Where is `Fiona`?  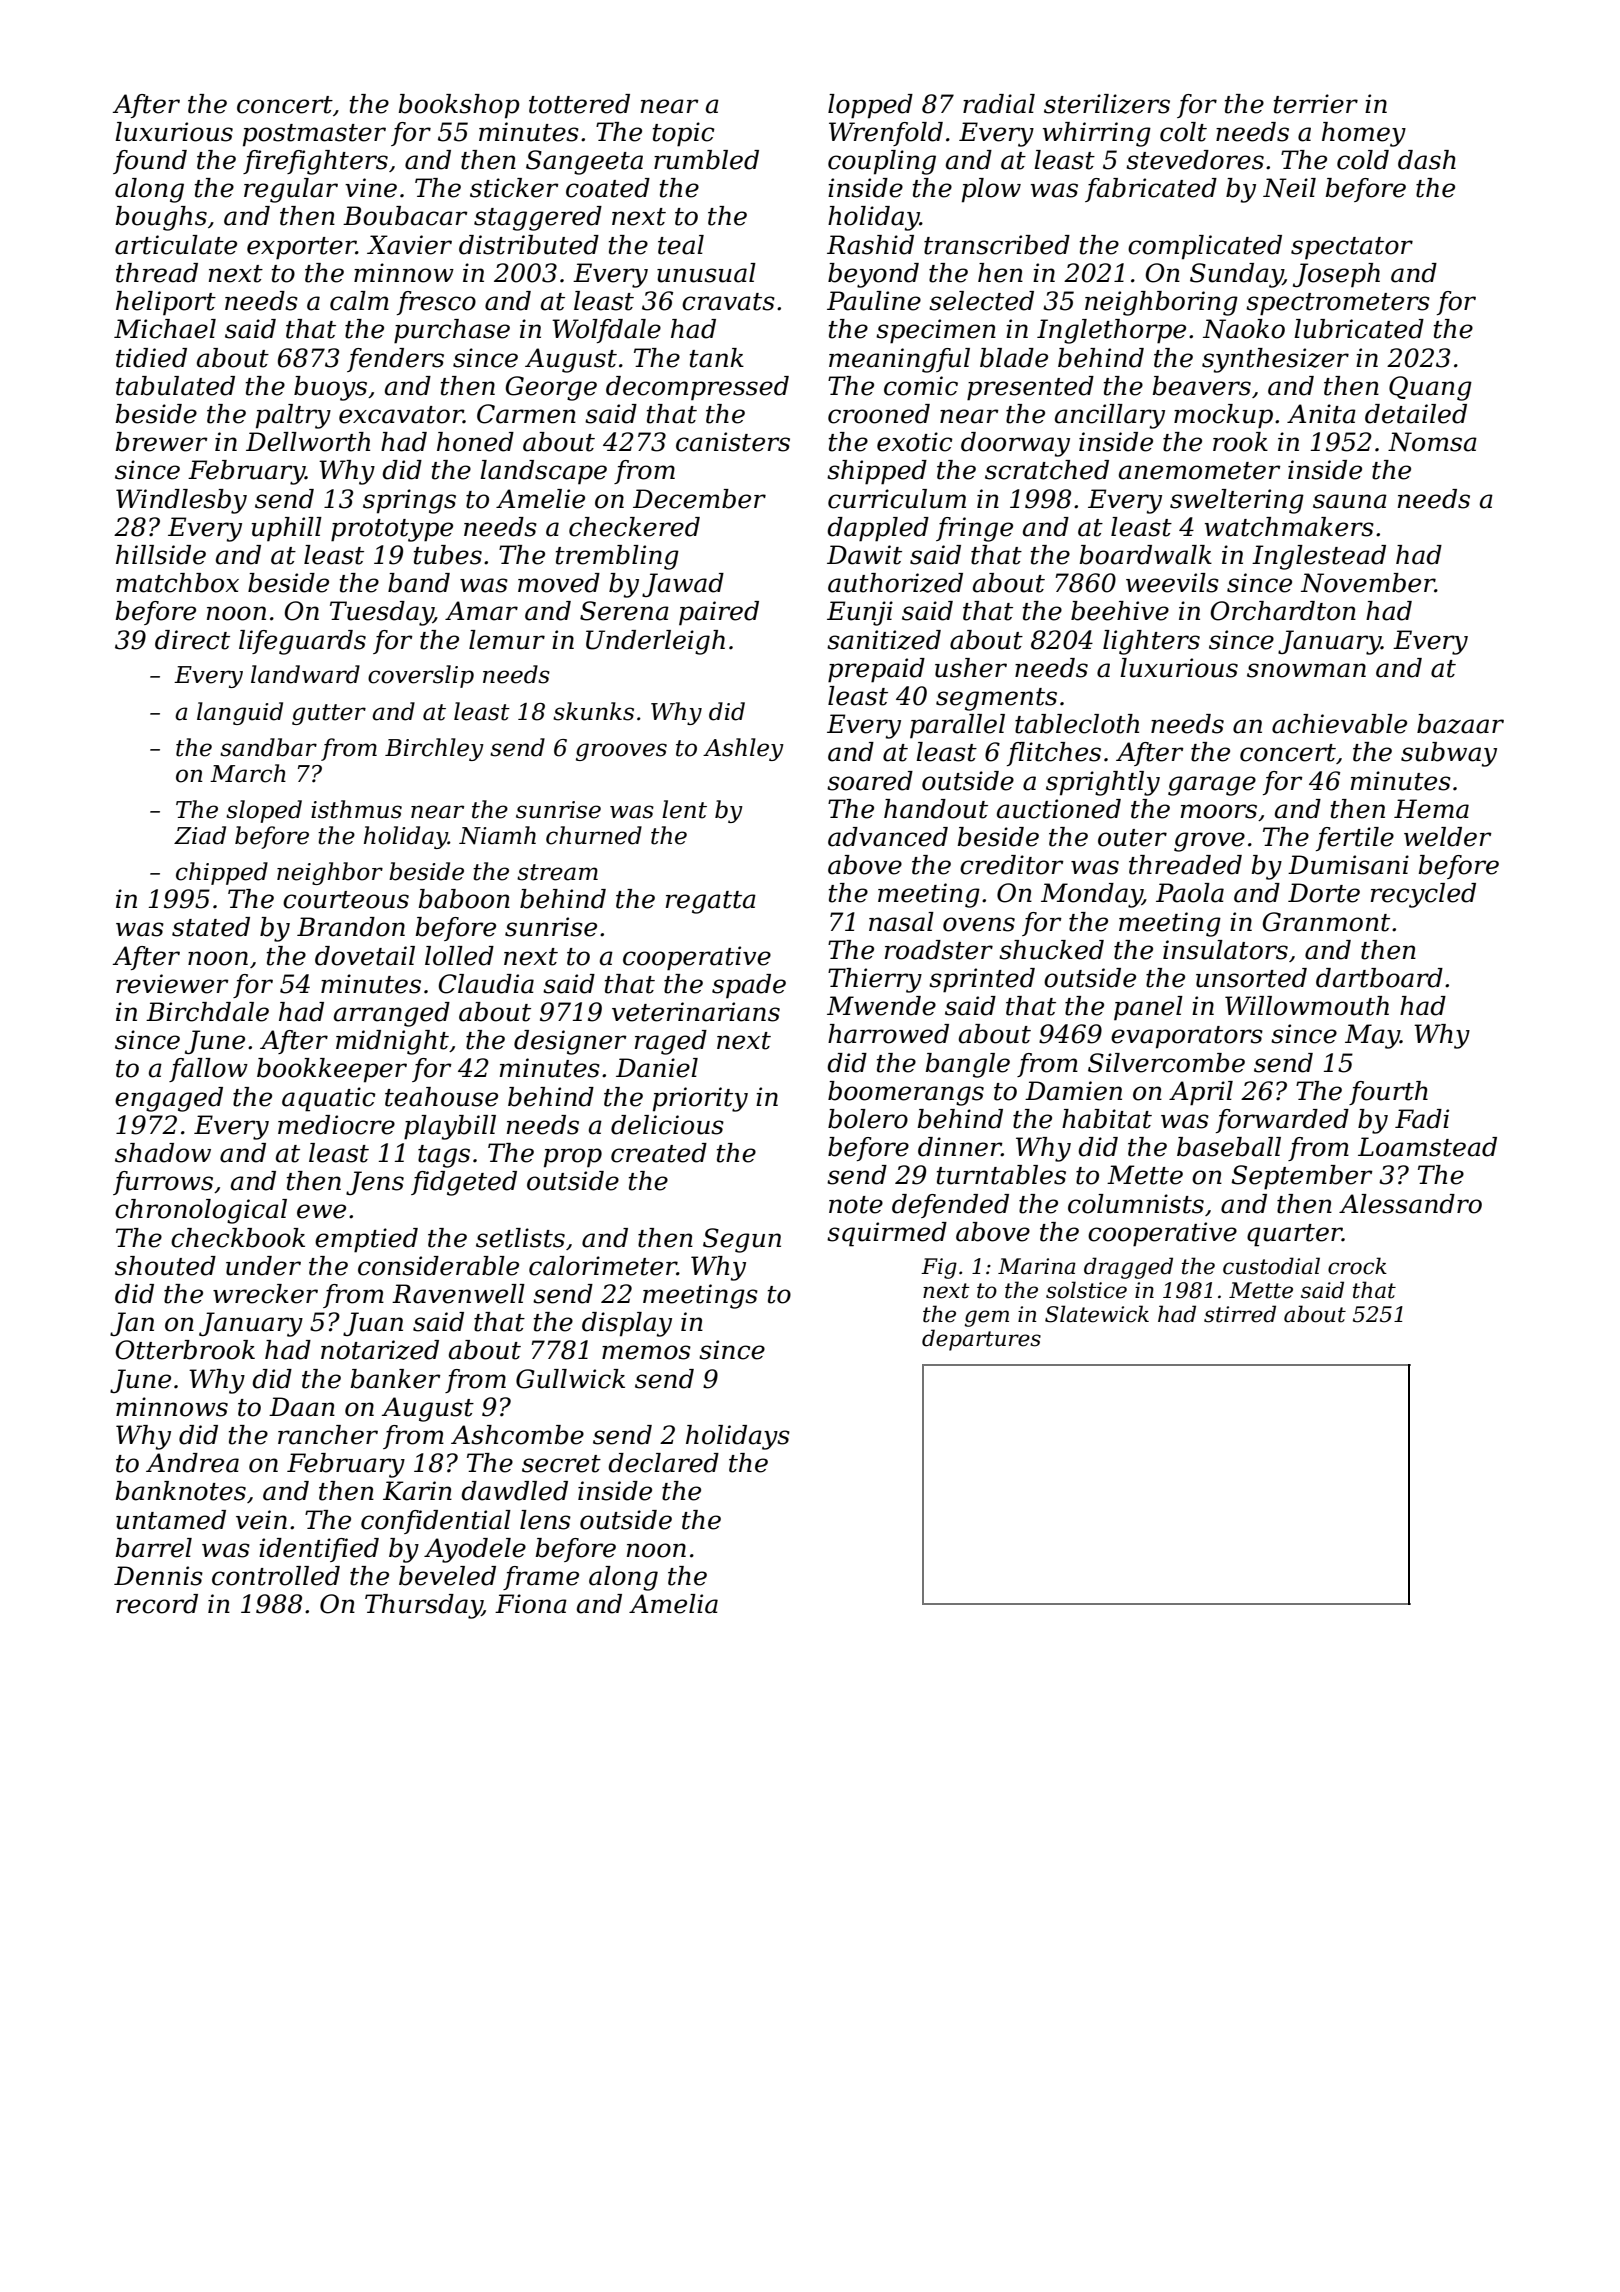
Fiona is located at coordinates (531, 1604).
